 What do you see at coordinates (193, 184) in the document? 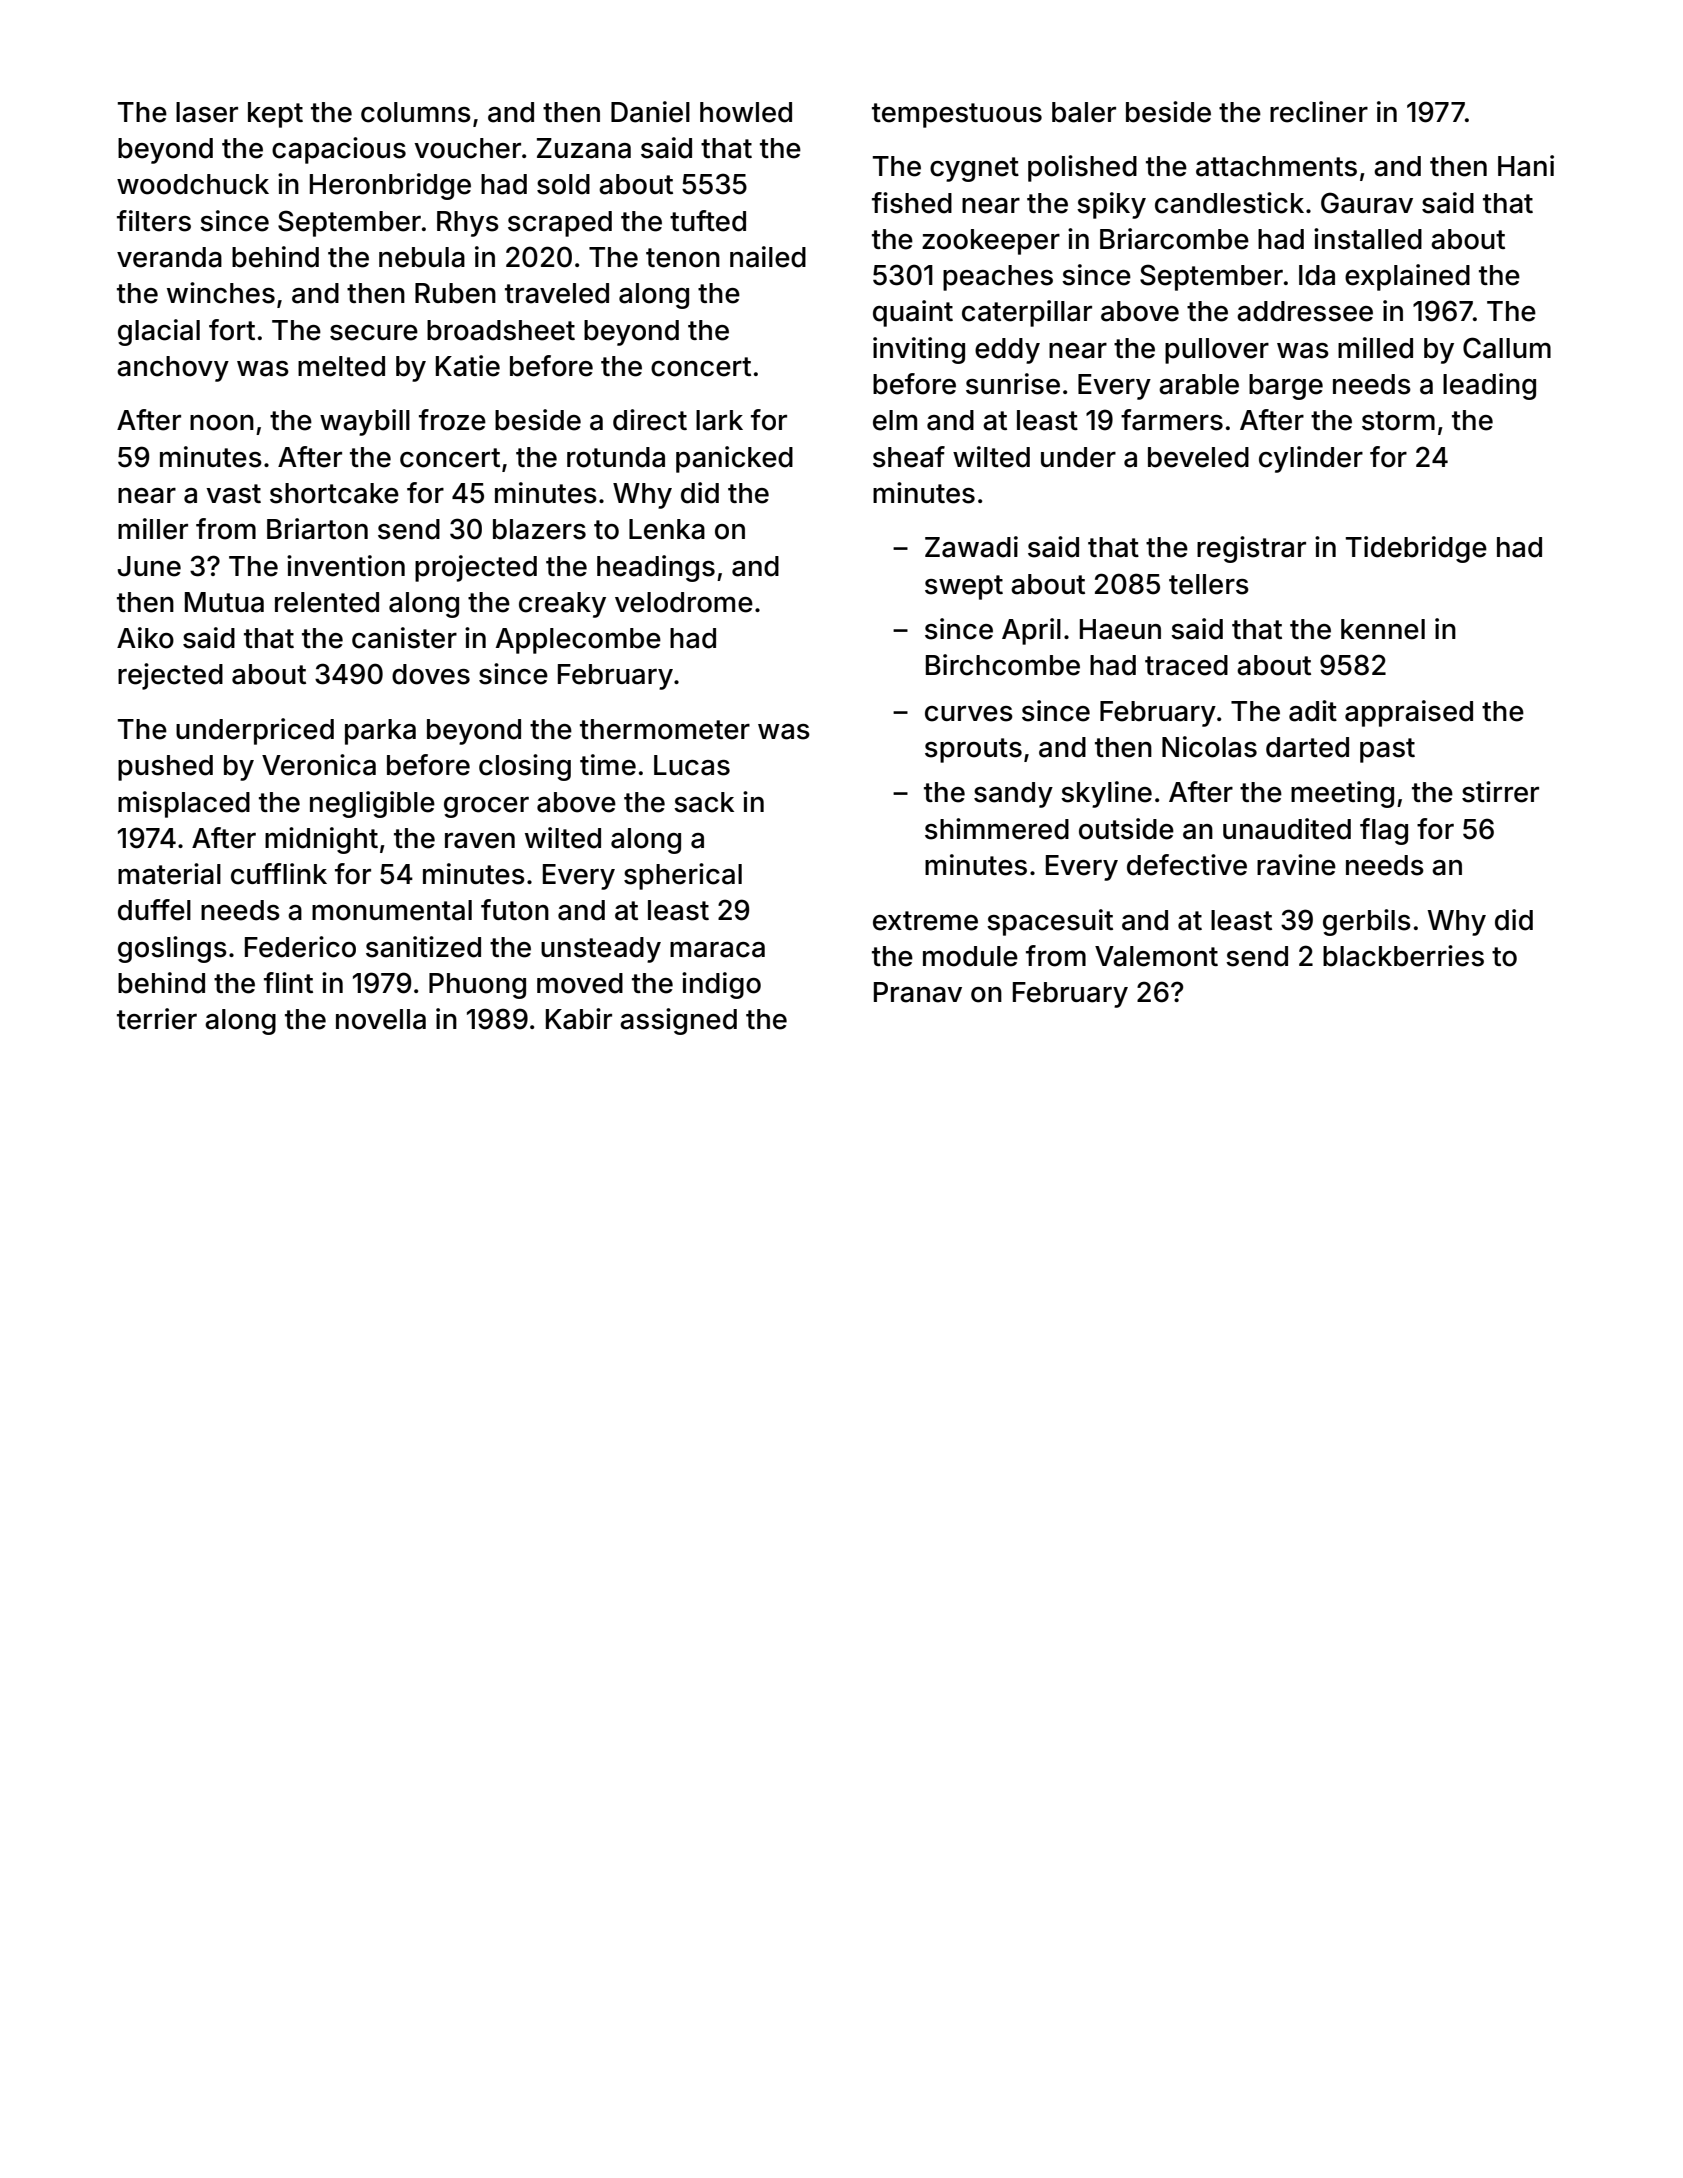
I see `woodchuck` at bounding box center [193, 184].
